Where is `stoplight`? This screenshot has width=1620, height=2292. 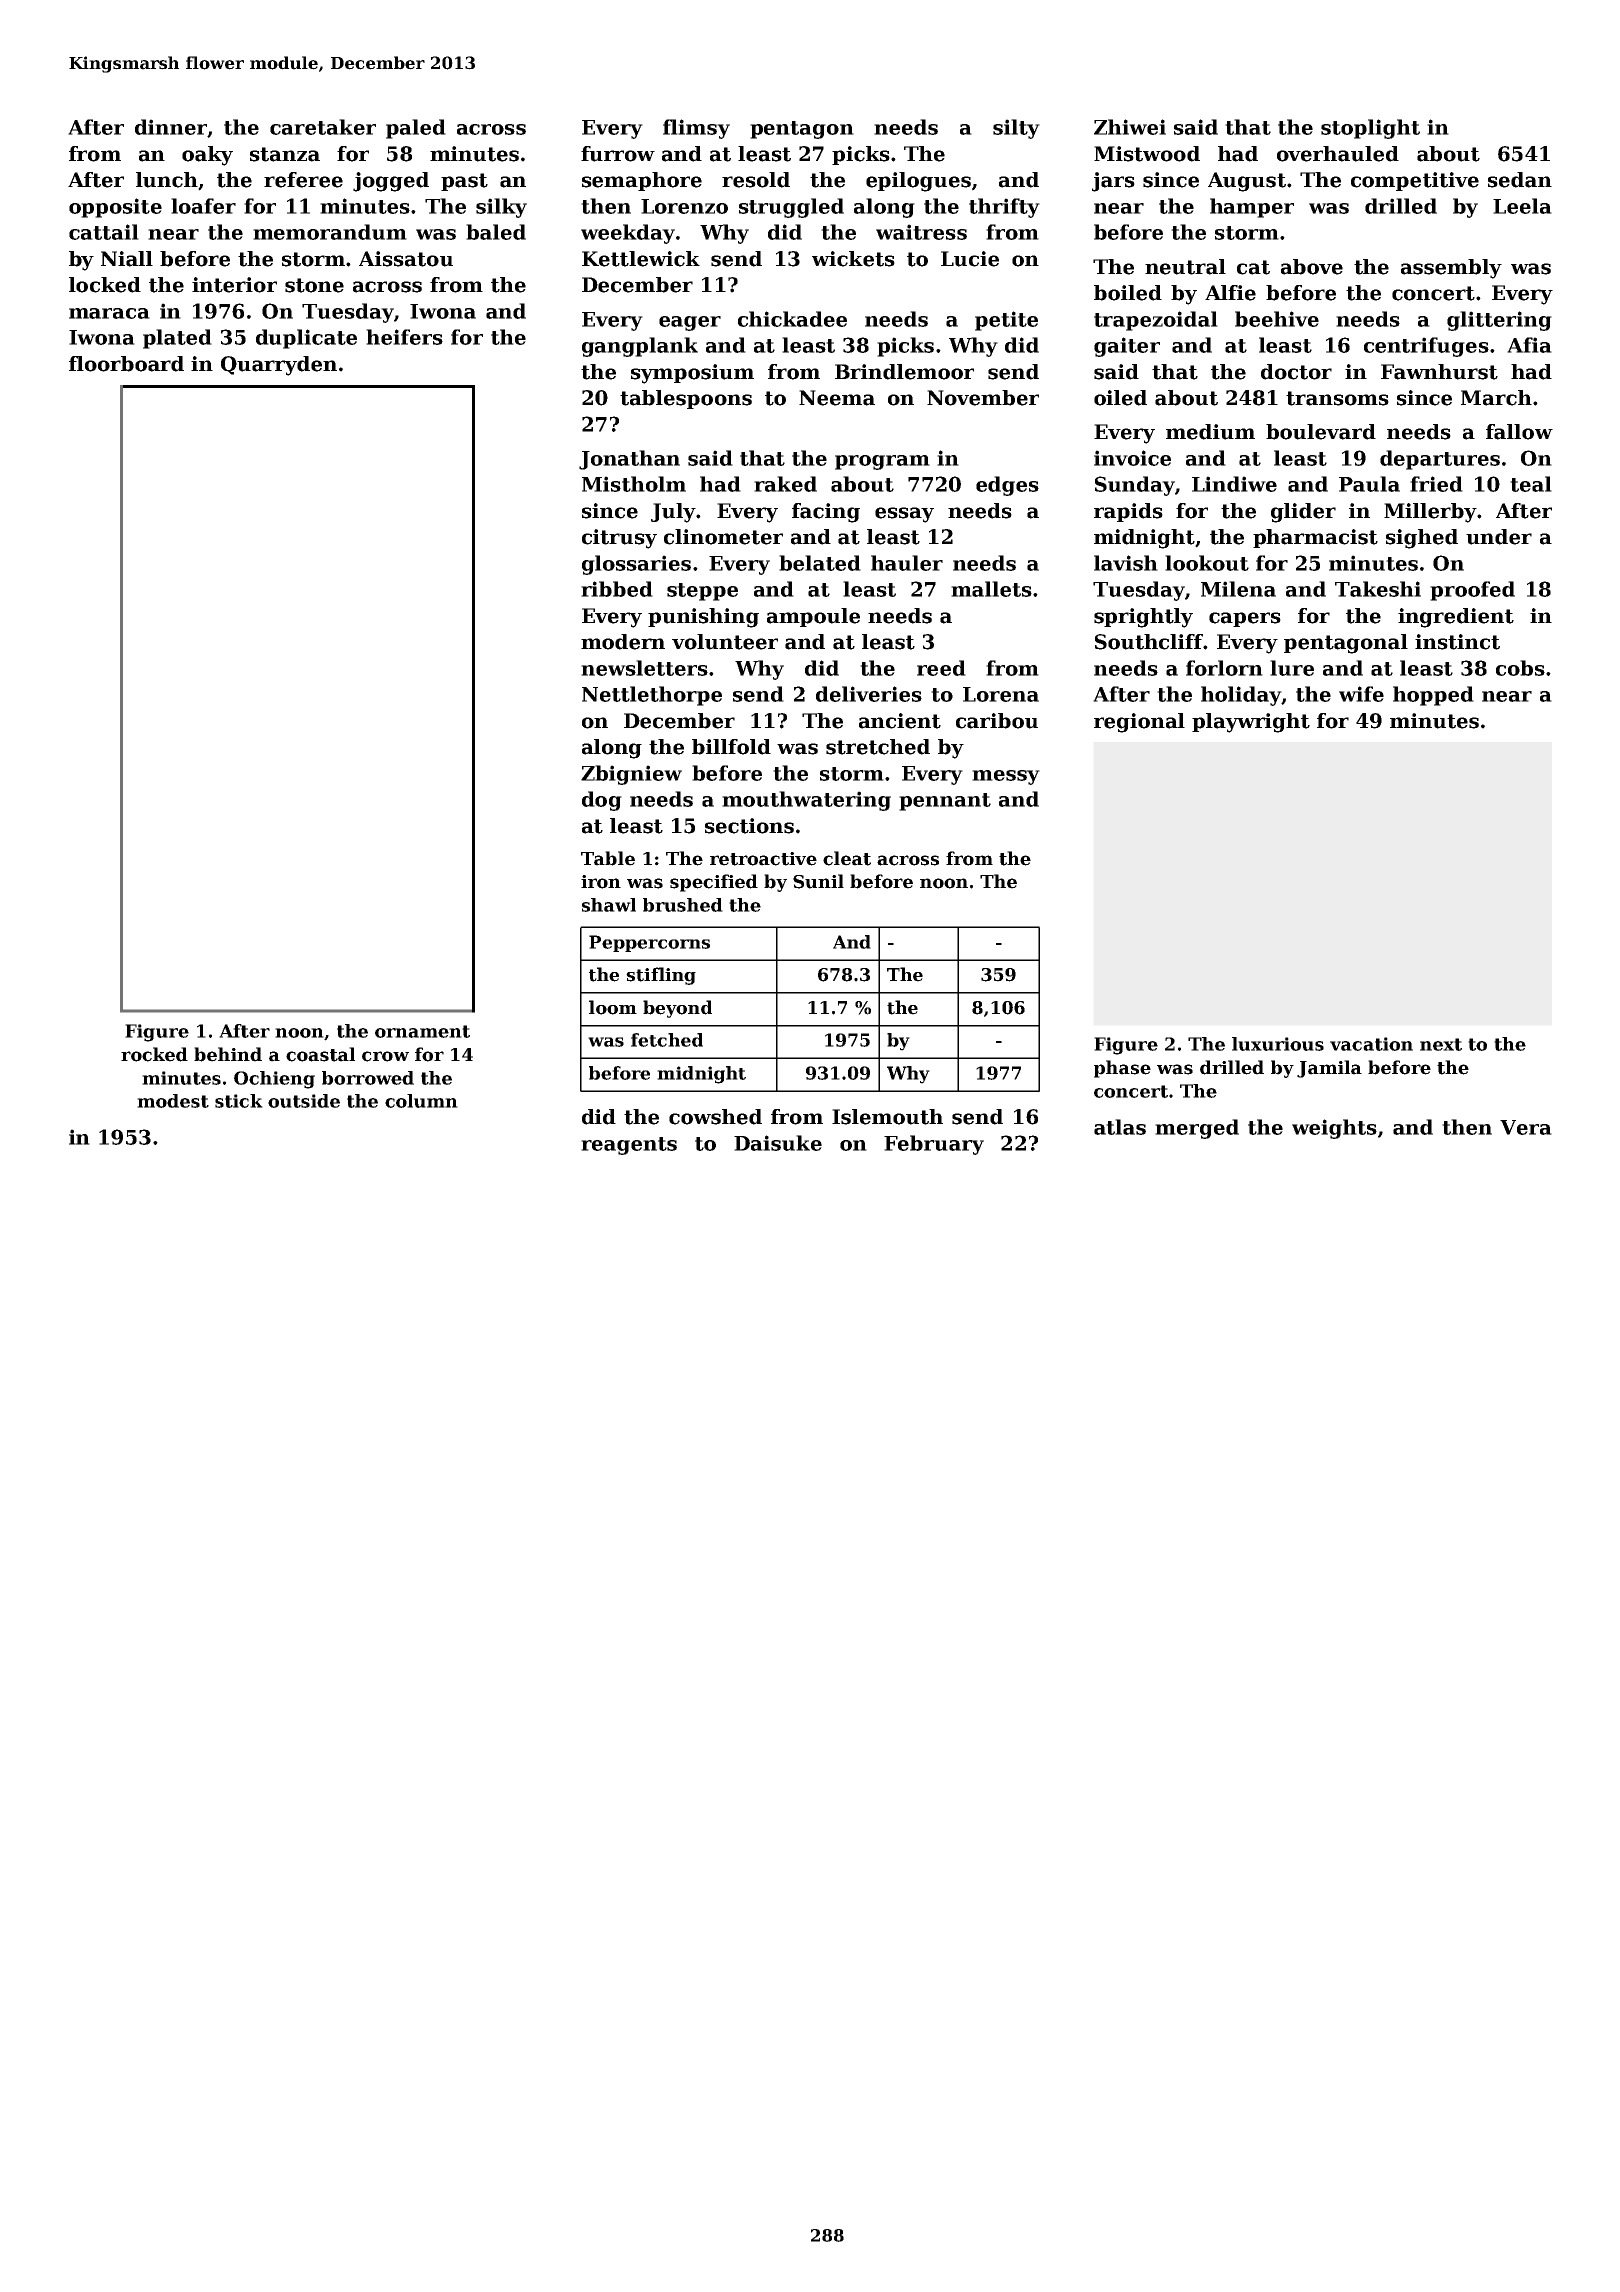 stoplight is located at coordinates (1370, 129).
